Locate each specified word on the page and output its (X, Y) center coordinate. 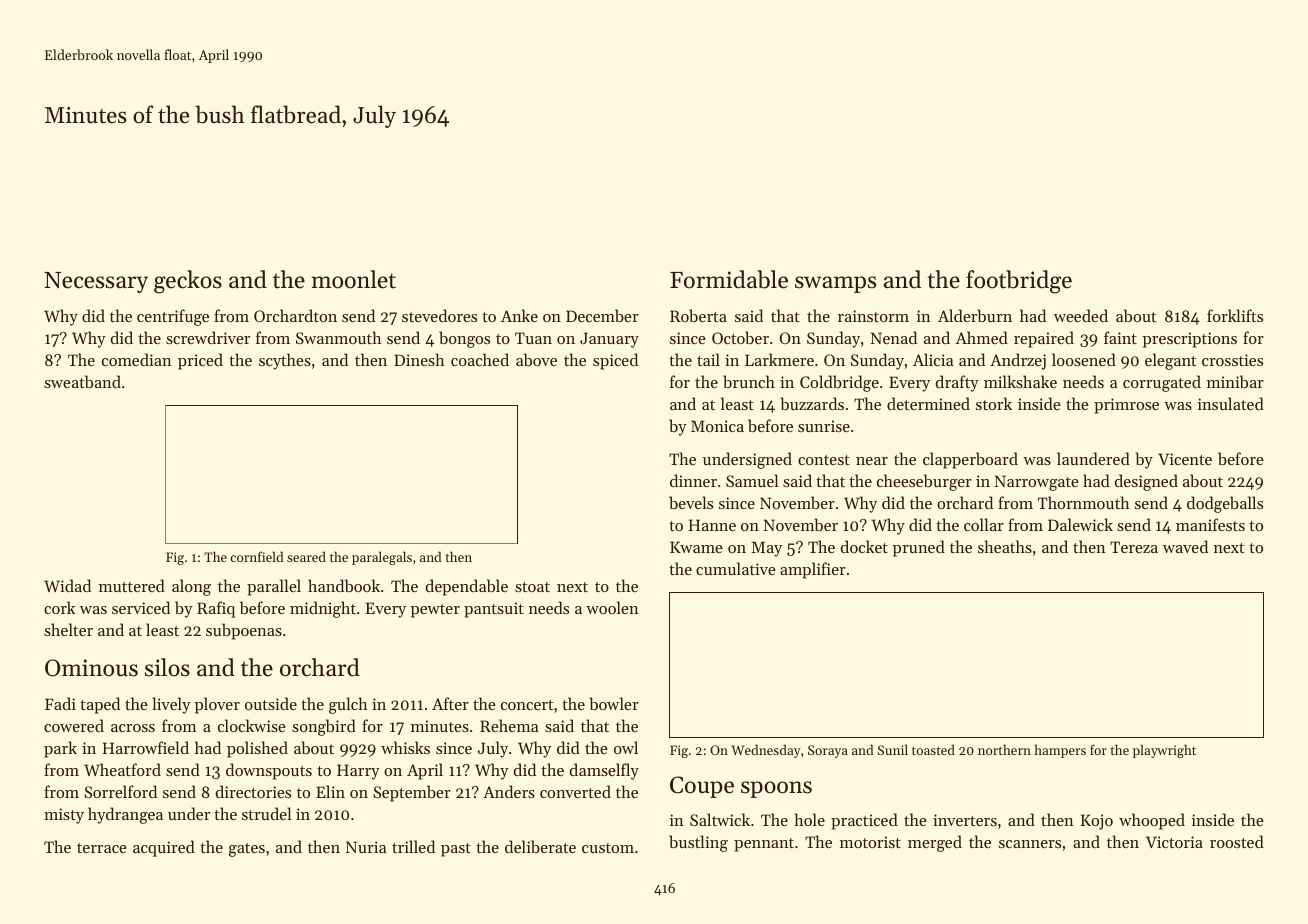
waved (1185, 546)
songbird (324, 727)
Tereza (1134, 547)
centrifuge (173, 317)
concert (527, 705)
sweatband (82, 381)
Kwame (696, 547)
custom (608, 848)
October (740, 337)
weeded (1081, 315)
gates (247, 850)
